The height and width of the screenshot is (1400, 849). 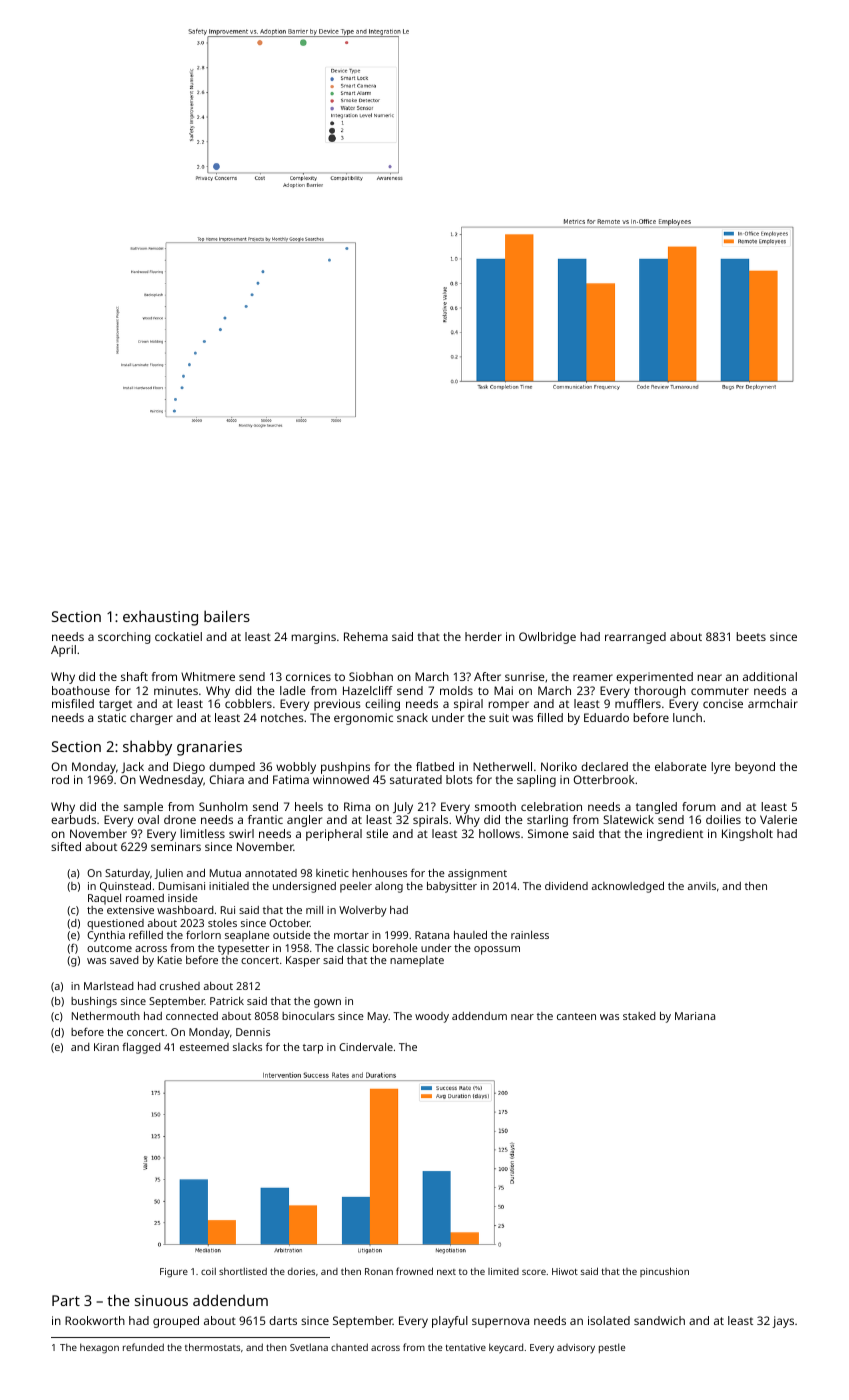 I want to click on Rookworth, so click(x=95, y=1320).
